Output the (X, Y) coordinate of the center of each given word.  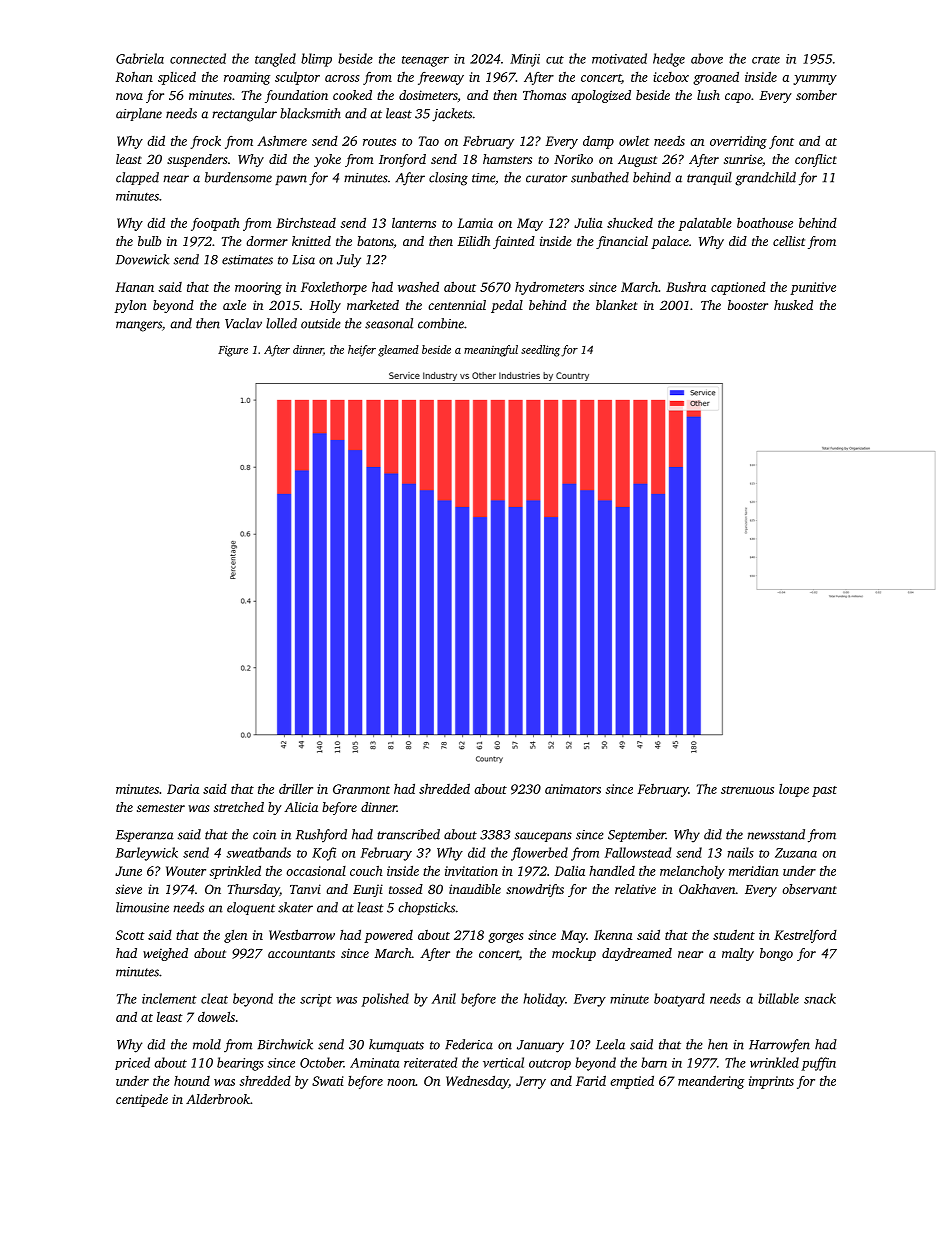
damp (598, 142)
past (824, 791)
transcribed (408, 834)
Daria (183, 789)
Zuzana (796, 853)
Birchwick (285, 1044)
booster (748, 305)
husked (793, 305)
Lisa (303, 260)
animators (573, 789)
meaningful (491, 351)
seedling (540, 351)
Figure (233, 351)
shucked (630, 222)
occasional (316, 871)
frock (205, 142)
